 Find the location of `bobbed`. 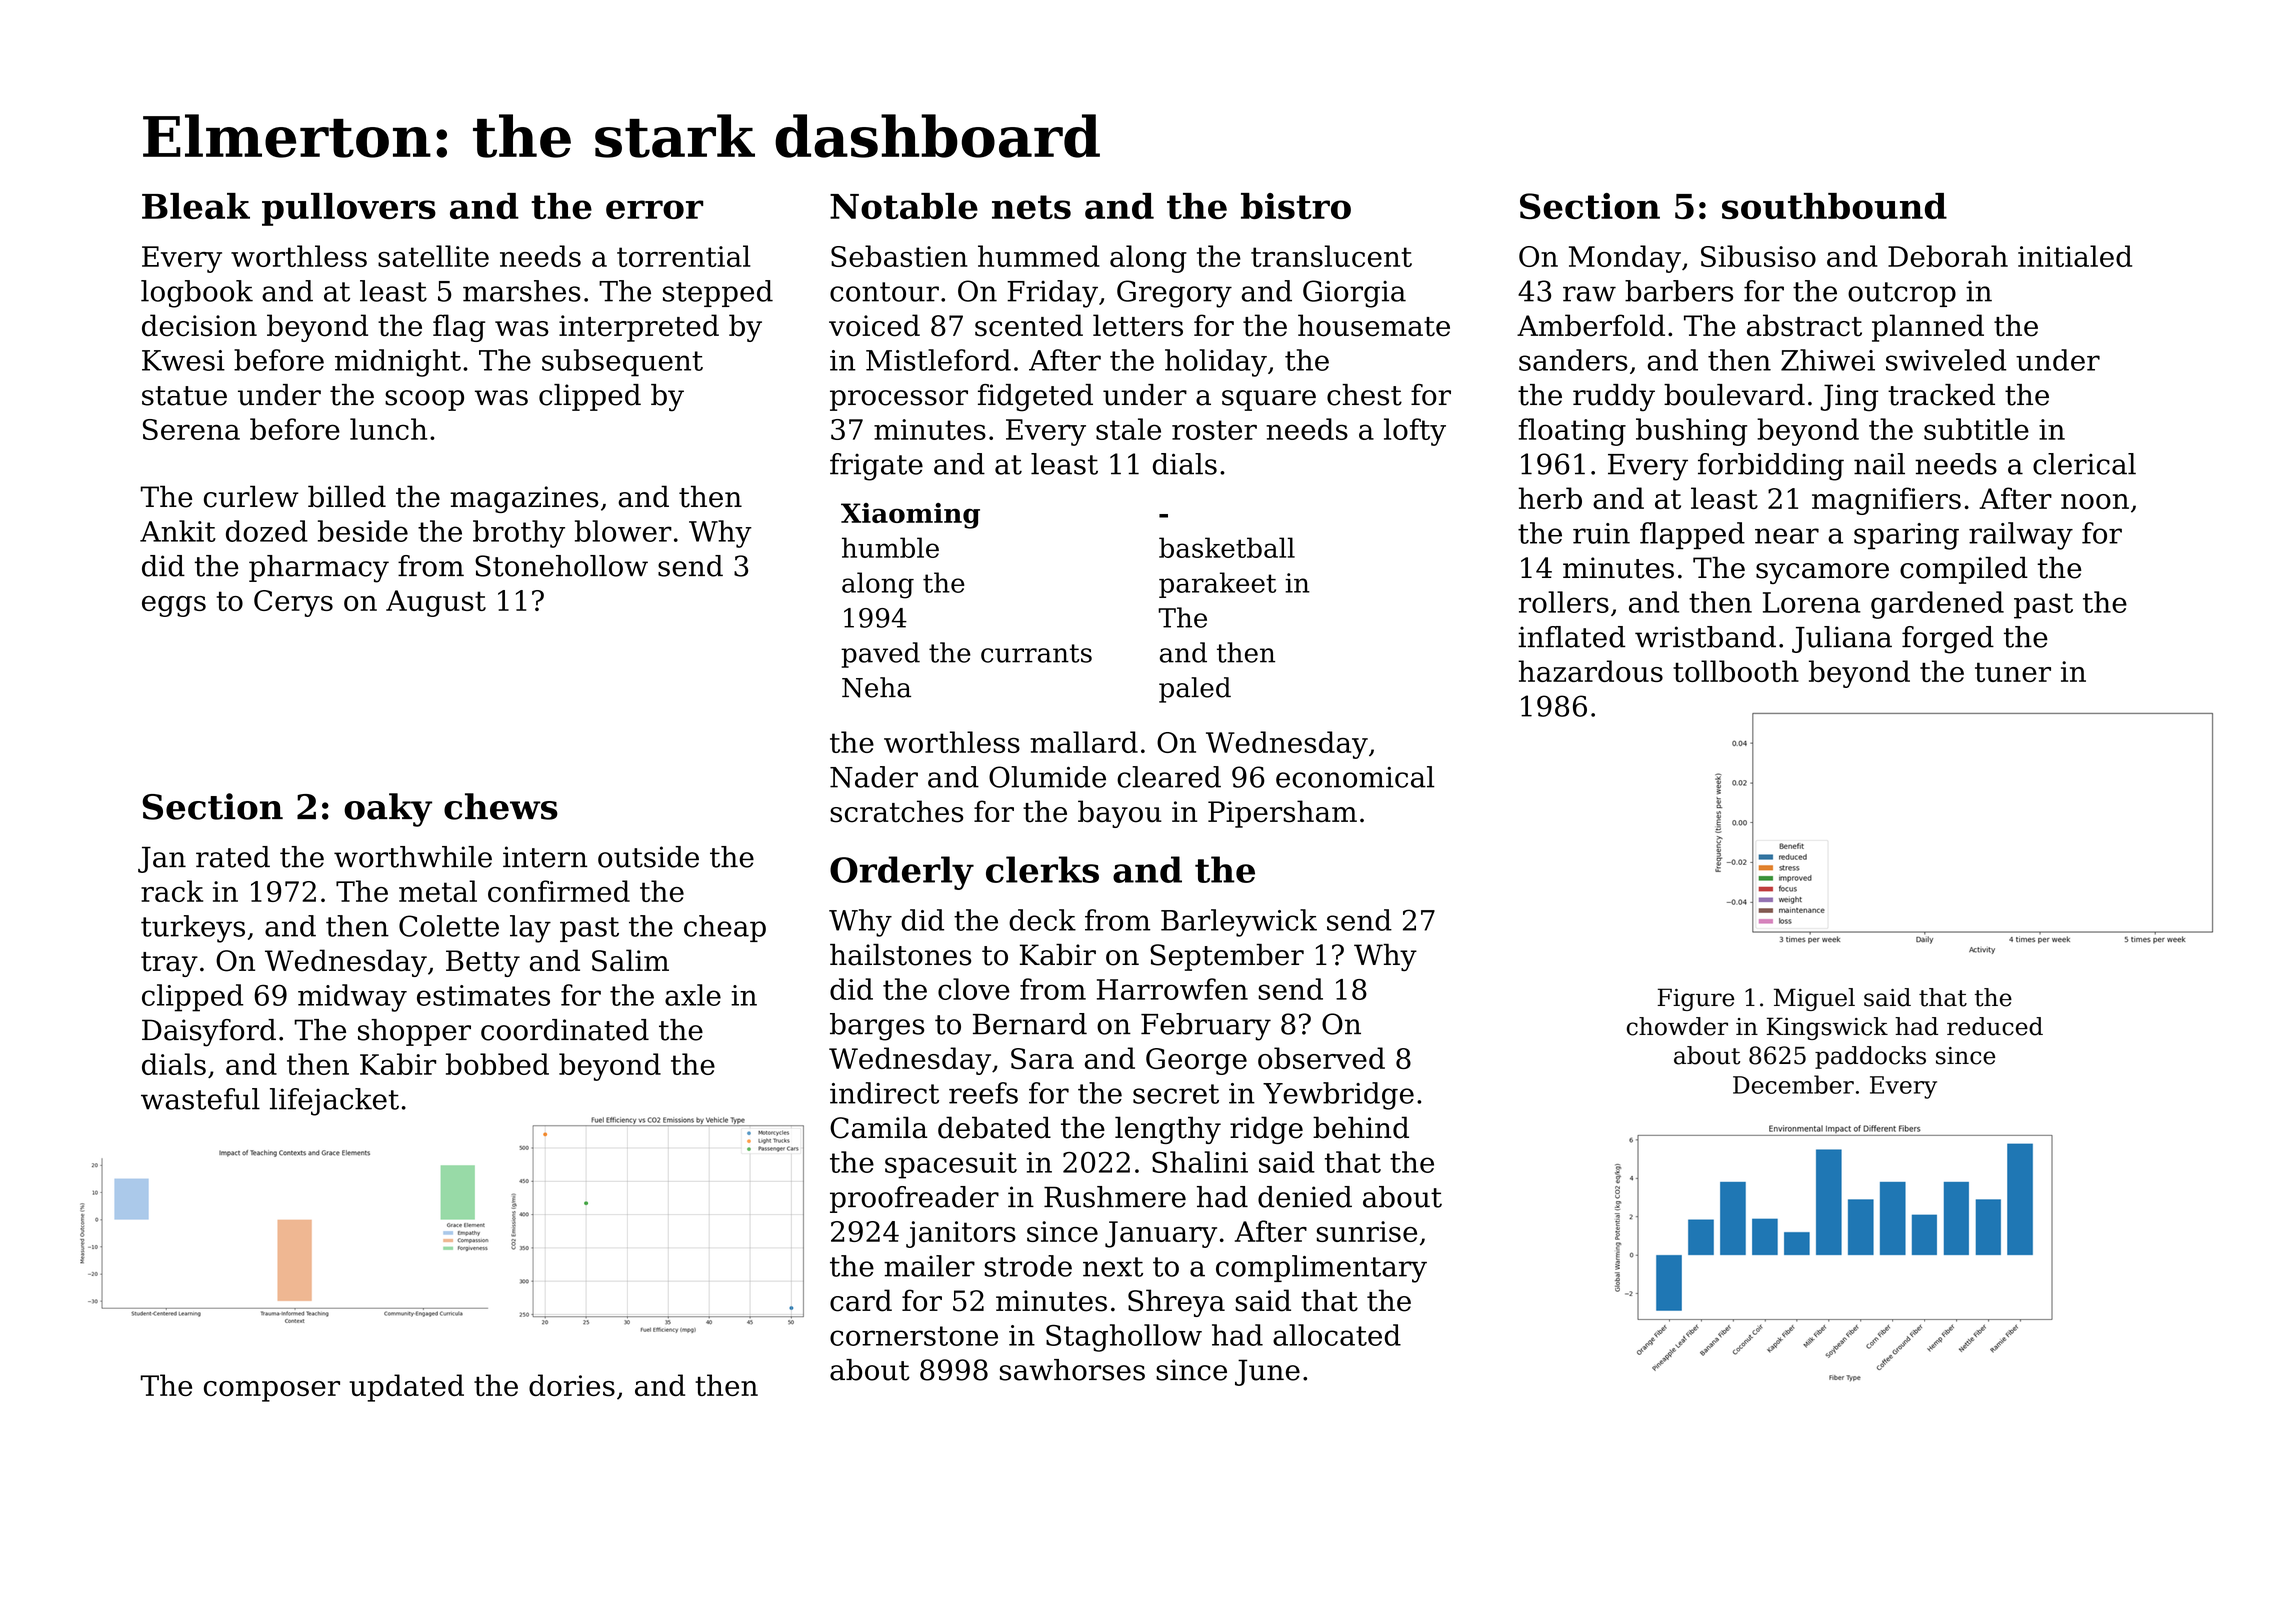

bobbed is located at coordinates (497, 1064).
